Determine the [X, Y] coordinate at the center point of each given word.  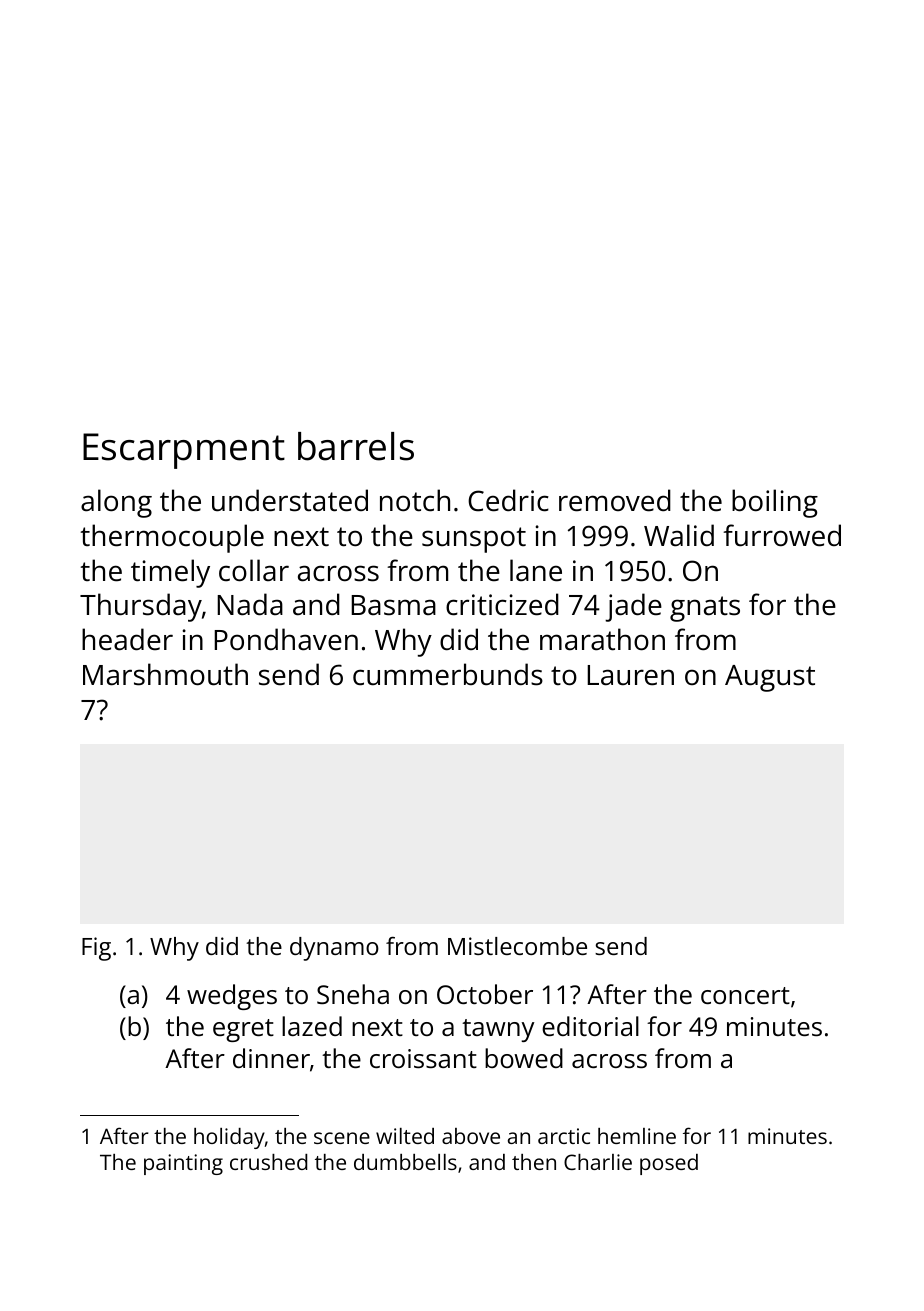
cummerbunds [448, 674]
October [485, 994]
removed [615, 500]
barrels [356, 446]
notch [415, 500]
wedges [232, 997]
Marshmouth [165, 674]
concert [745, 995]
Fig [96, 949]
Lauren [630, 675]
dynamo [334, 949]
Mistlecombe [517, 946]
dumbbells [405, 1162]
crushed [268, 1162]
